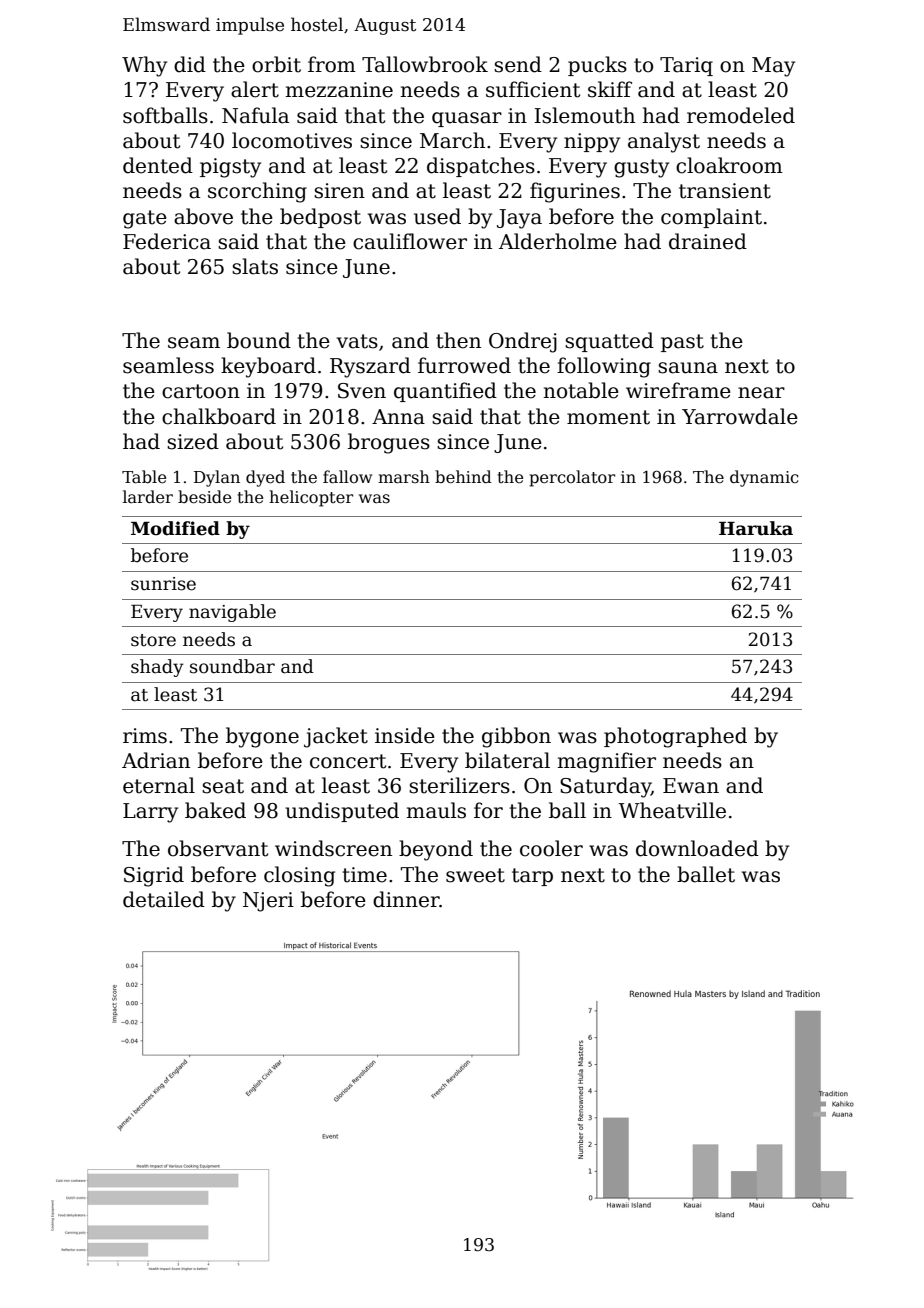 Image resolution: width=924 pixels, height=1308 pixels. Describe the element at coordinates (232, 613) in the screenshot. I see `navigable` at that location.
